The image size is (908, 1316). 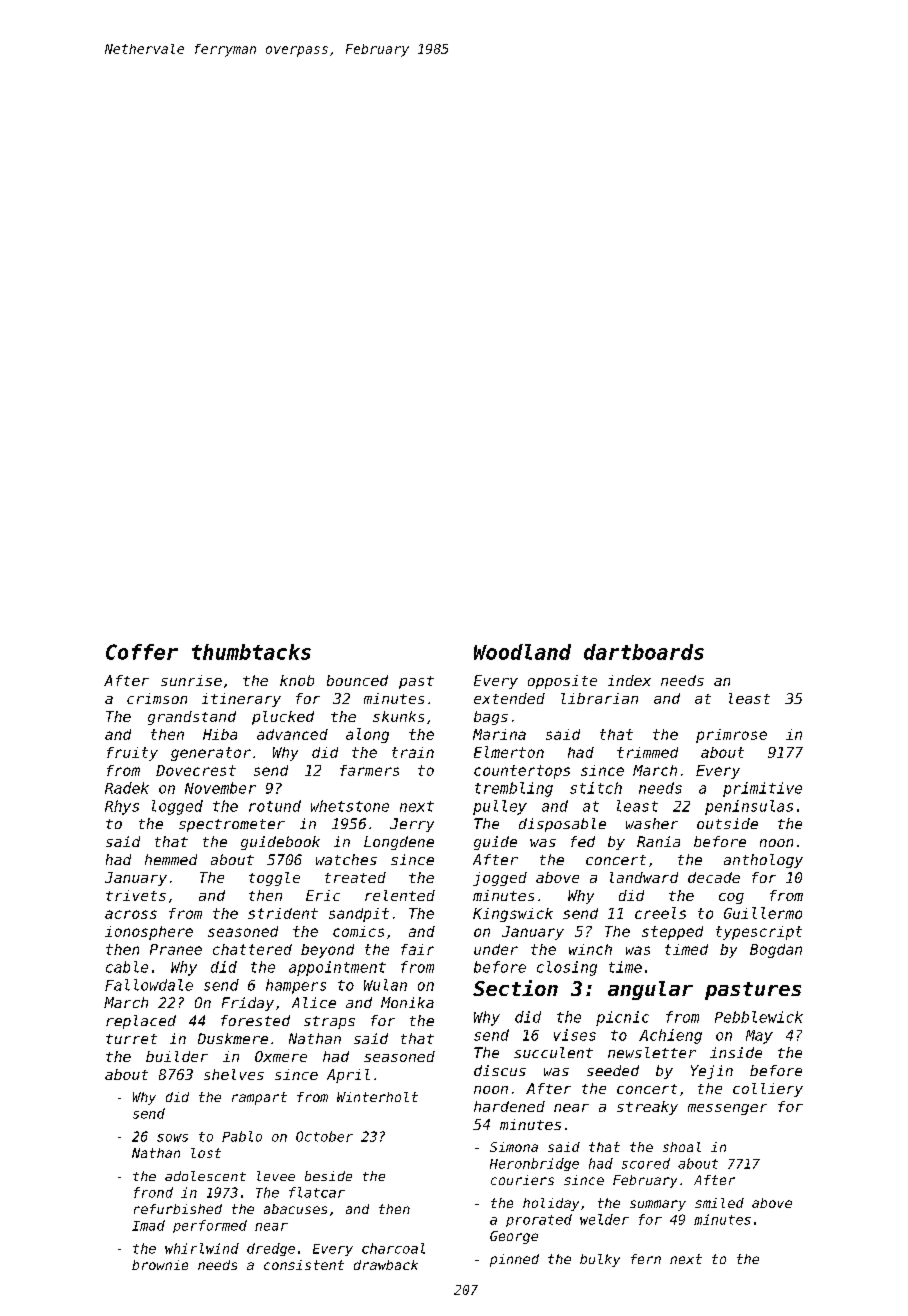 I want to click on trimmed, so click(x=647, y=752).
